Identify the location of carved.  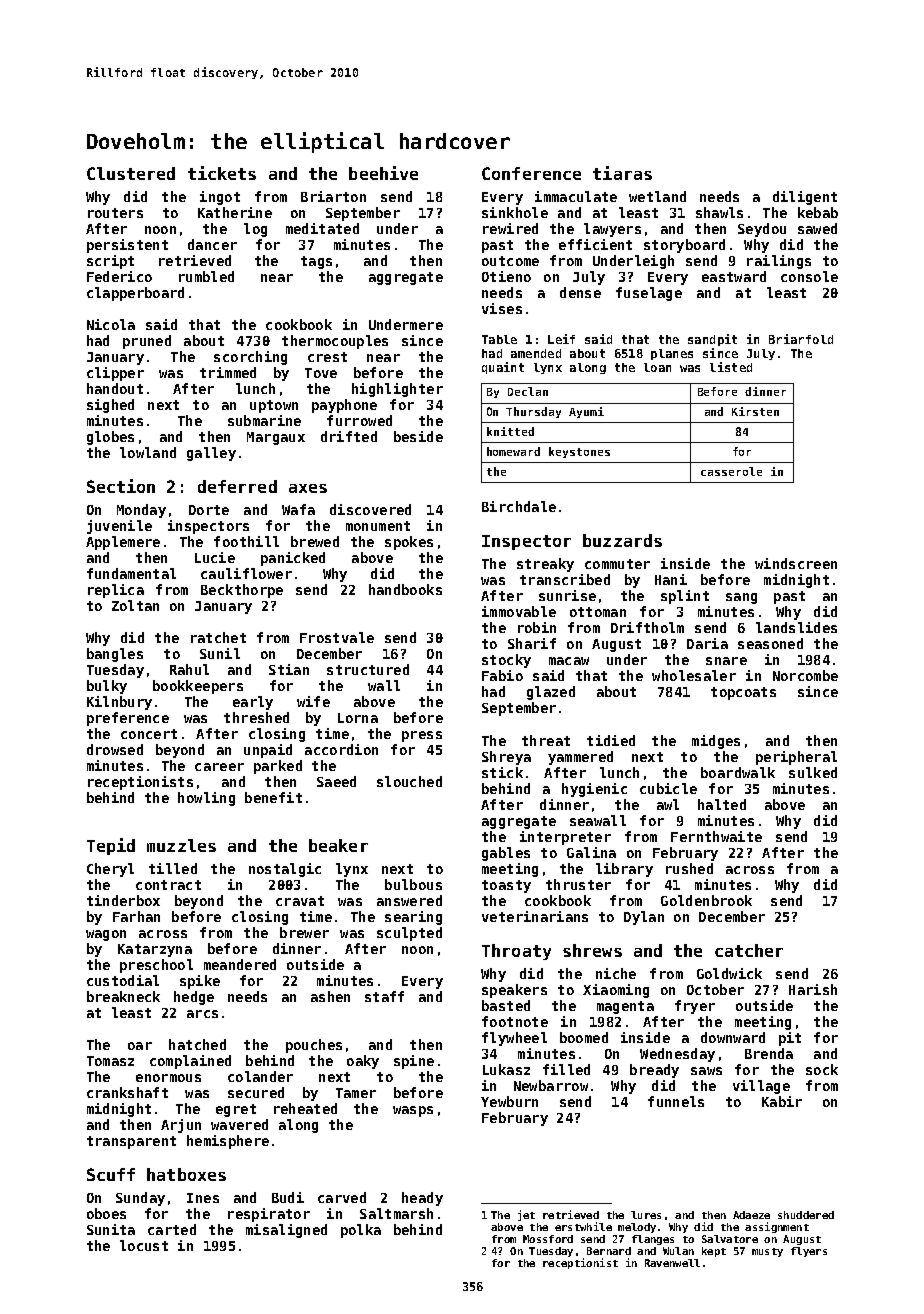
(342, 1197).
